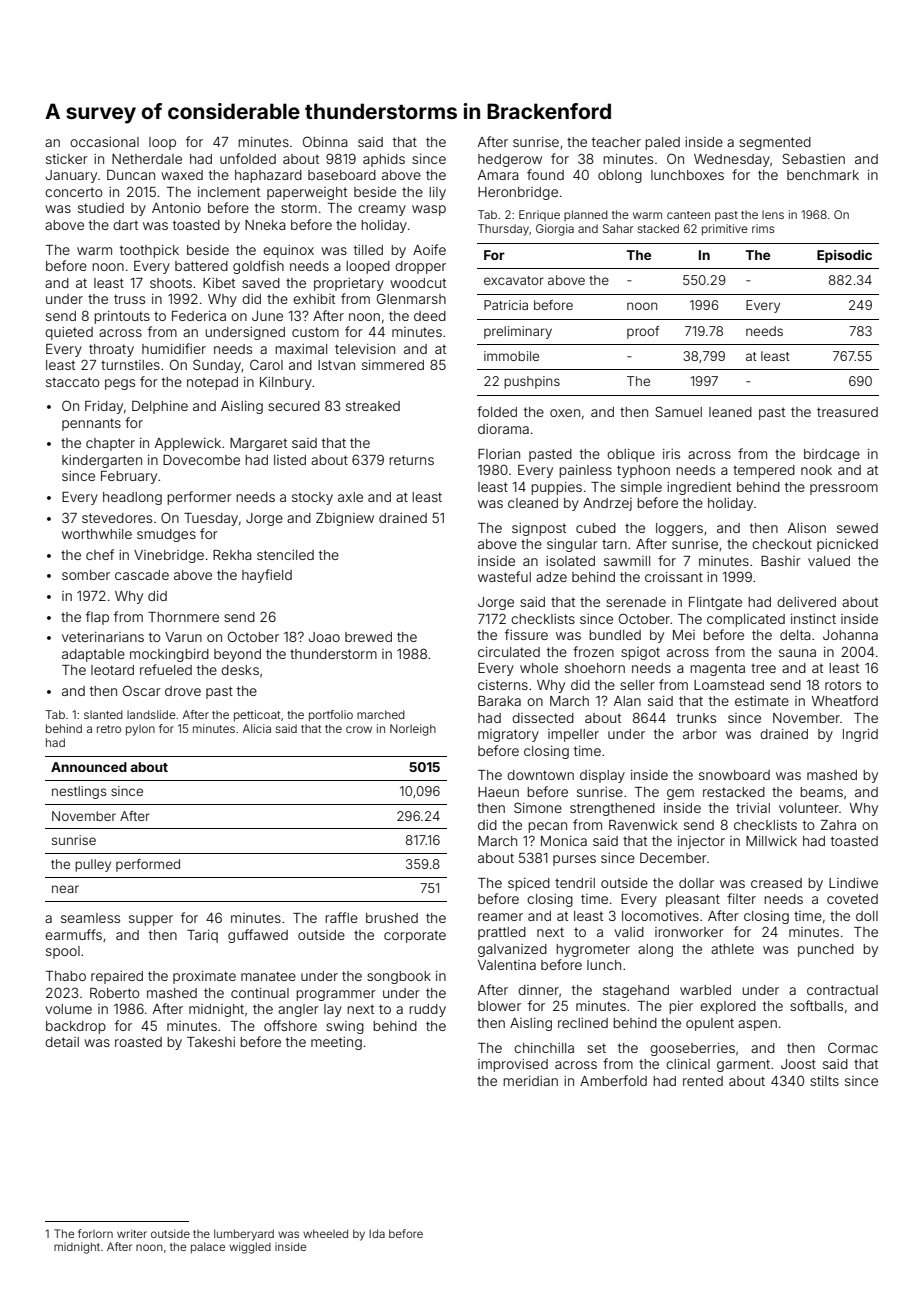 Image resolution: width=924 pixels, height=1308 pixels. What do you see at coordinates (847, 412) in the screenshot?
I see `treasured` at bounding box center [847, 412].
